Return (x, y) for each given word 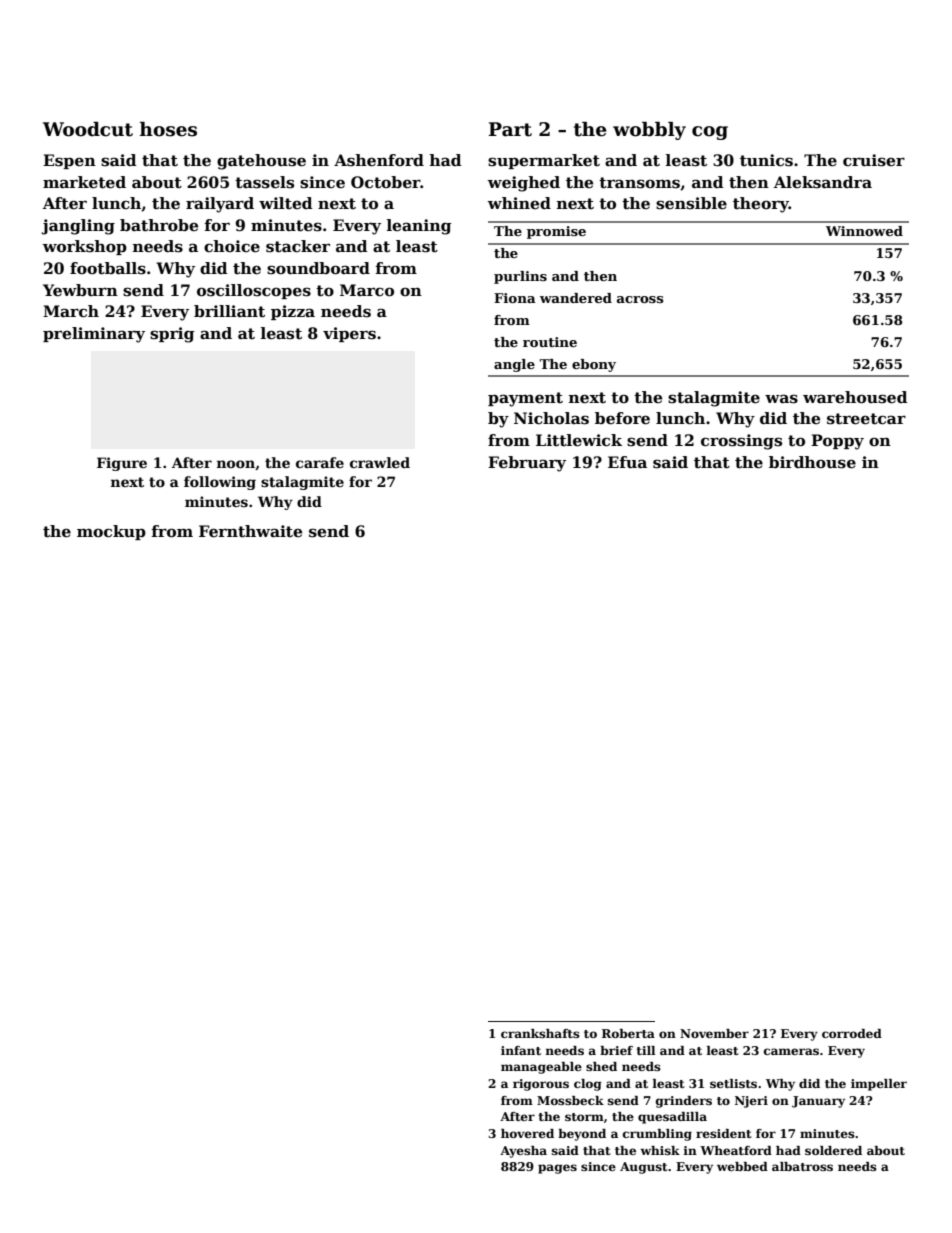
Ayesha (523, 1152)
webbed (742, 1166)
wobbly (649, 131)
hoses (168, 129)
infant (521, 1050)
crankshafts (540, 1033)
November (714, 1033)
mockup (111, 532)
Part (510, 129)
